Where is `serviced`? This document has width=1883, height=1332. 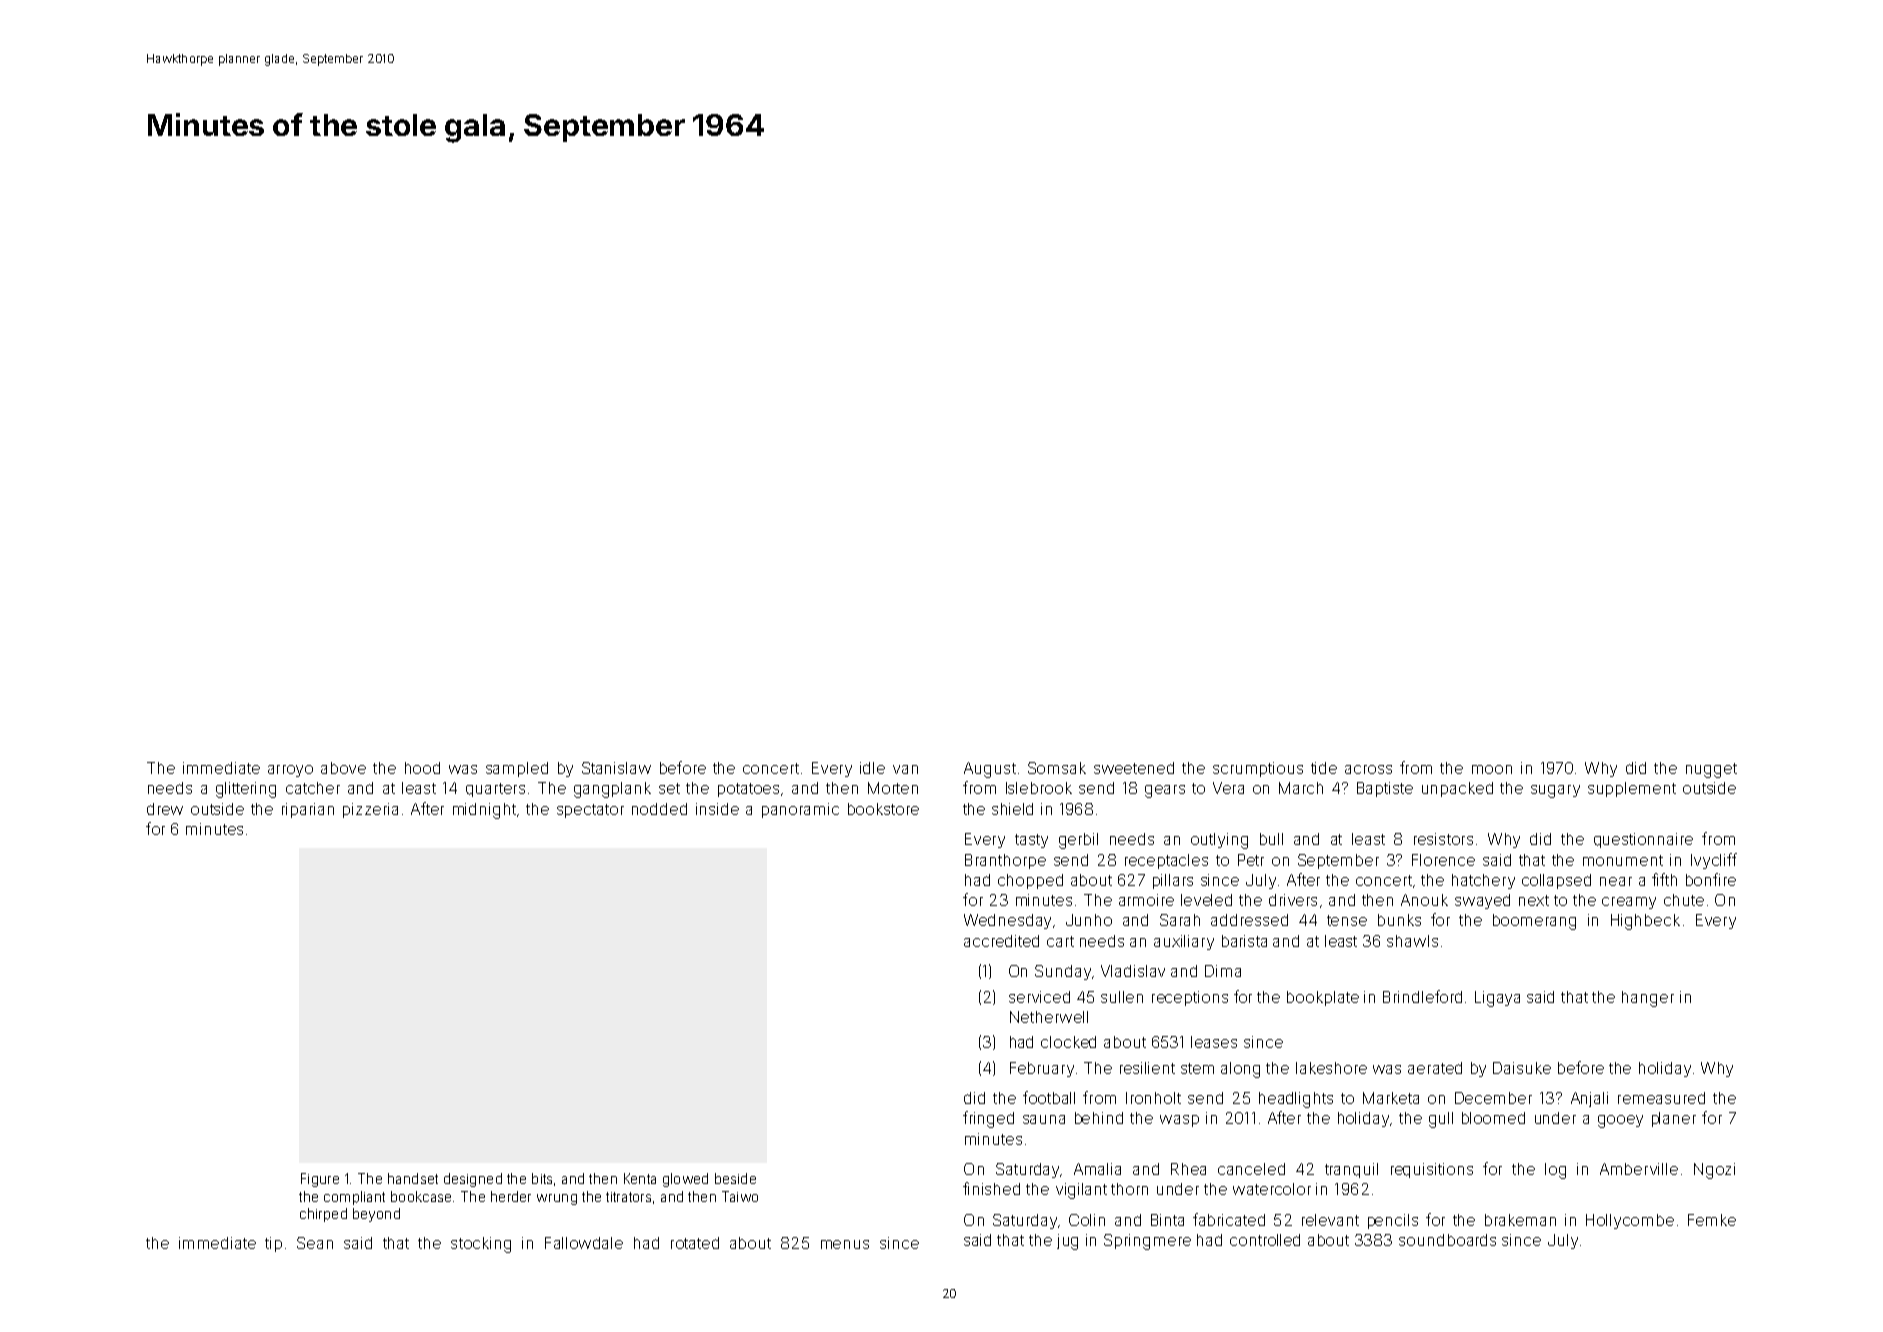 serviced is located at coordinates (1039, 997).
